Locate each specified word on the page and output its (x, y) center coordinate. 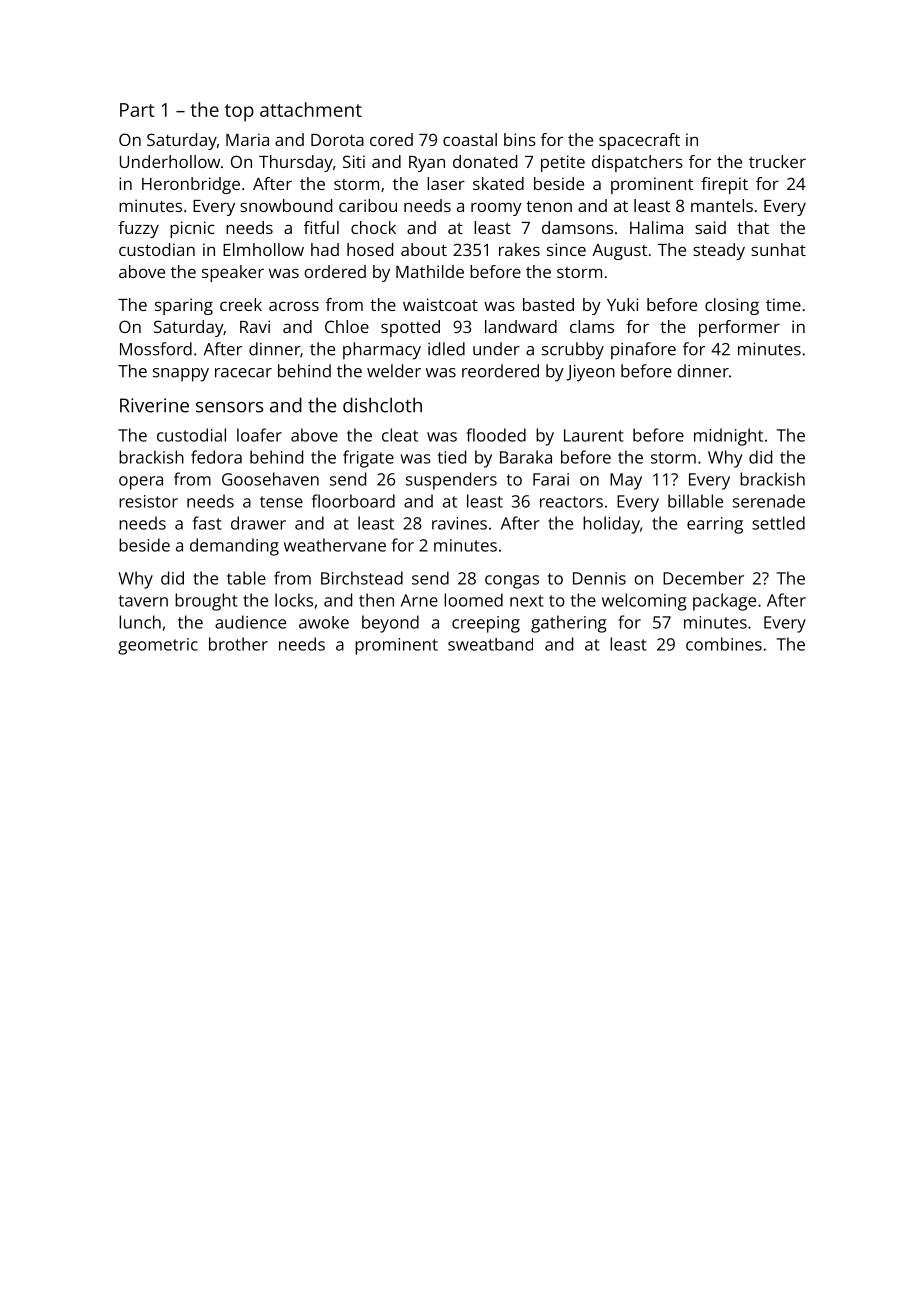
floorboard (353, 501)
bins (520, 139)
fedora (216, 457)
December (703, 578)
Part (137, 110)
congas (512, 582)
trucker (777, 161)
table (246, 578)
